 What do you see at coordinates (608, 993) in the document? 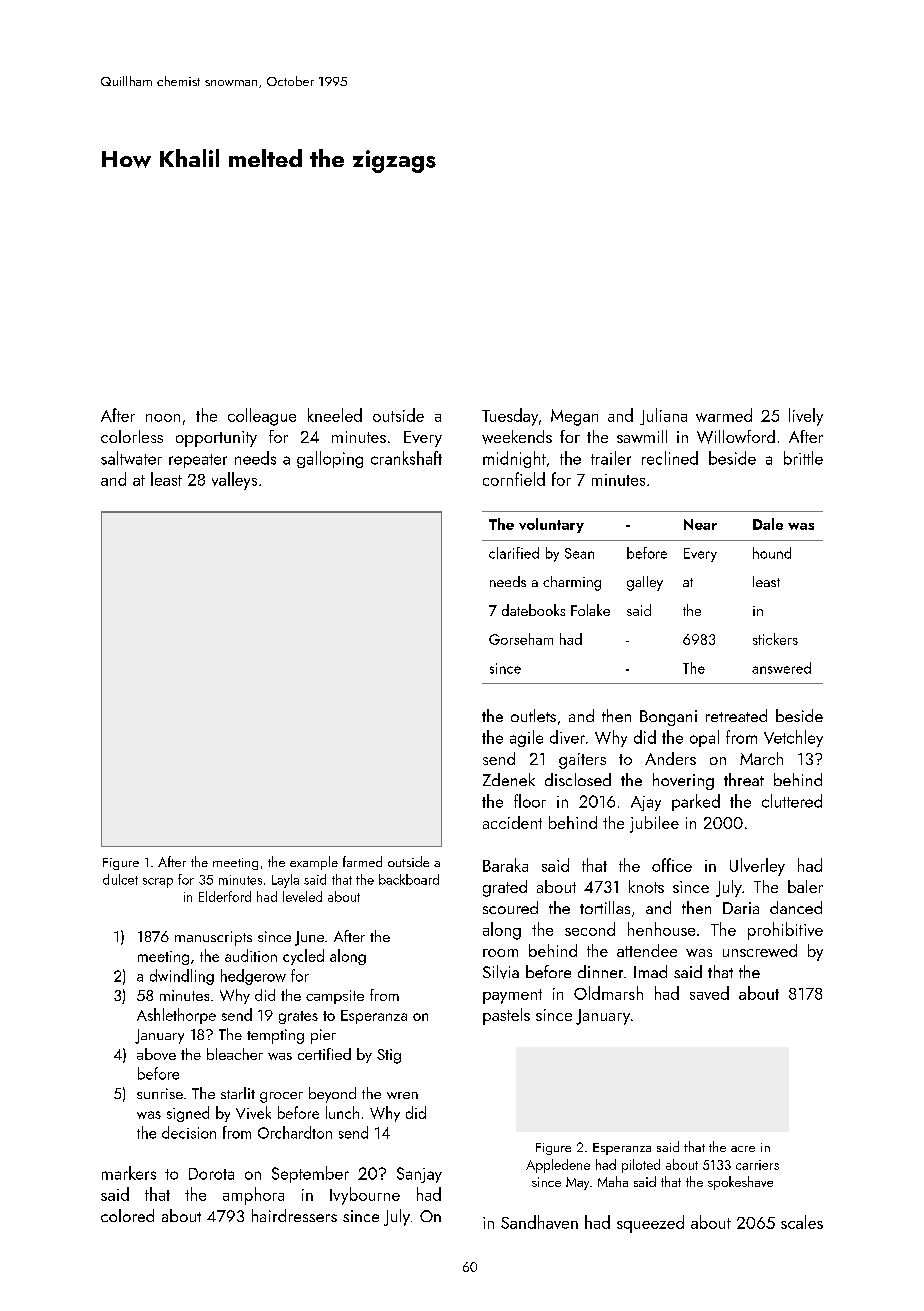
I see `Oldmarsh` at bounding box center [608, 993].
